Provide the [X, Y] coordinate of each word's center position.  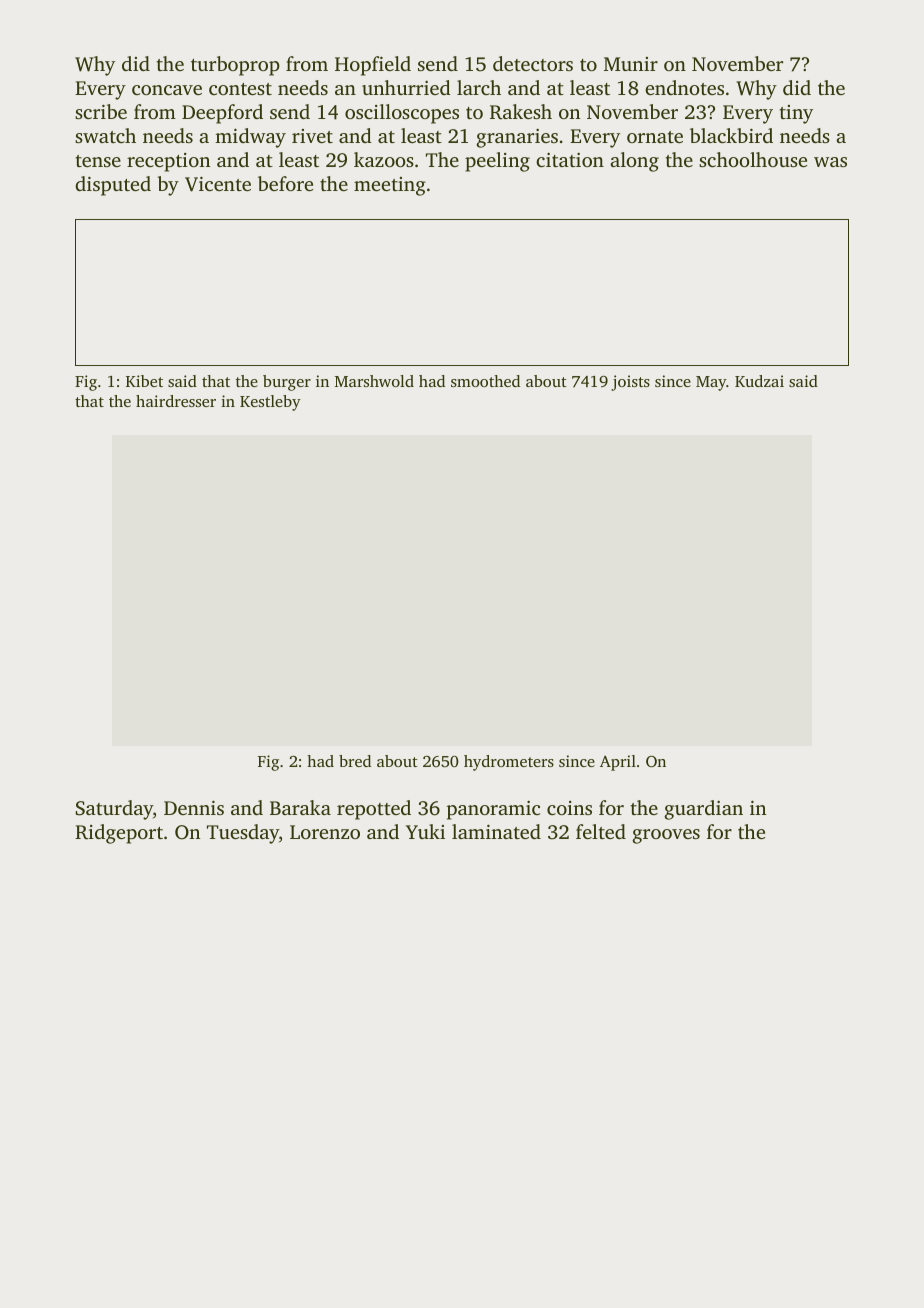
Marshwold [374, 381]
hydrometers [509, 763]
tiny [796, 114]
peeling [497, 162]
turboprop [235, 66]
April [618, 763]
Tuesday [243, 834]
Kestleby [270, 403]
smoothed [485, 381]
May [711, 383]
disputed [113, 186]
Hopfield [373, 66]
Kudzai [759, 381]
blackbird [731, 135]
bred [355, 761]
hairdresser [176, 401]
